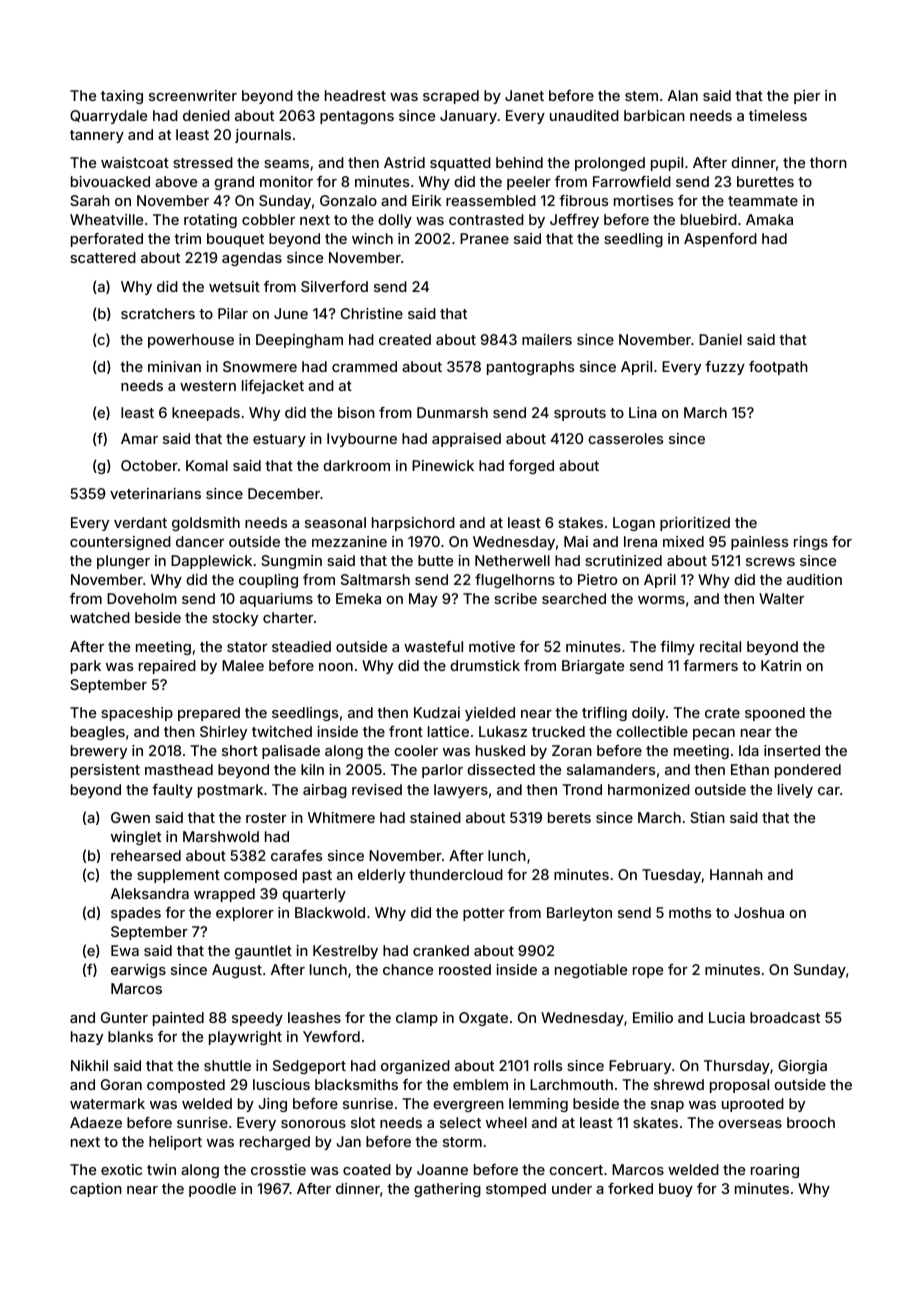  What do you see at coordinates (490, 714) in the document?
I see `yielded` at bounding box center [490, 714].
